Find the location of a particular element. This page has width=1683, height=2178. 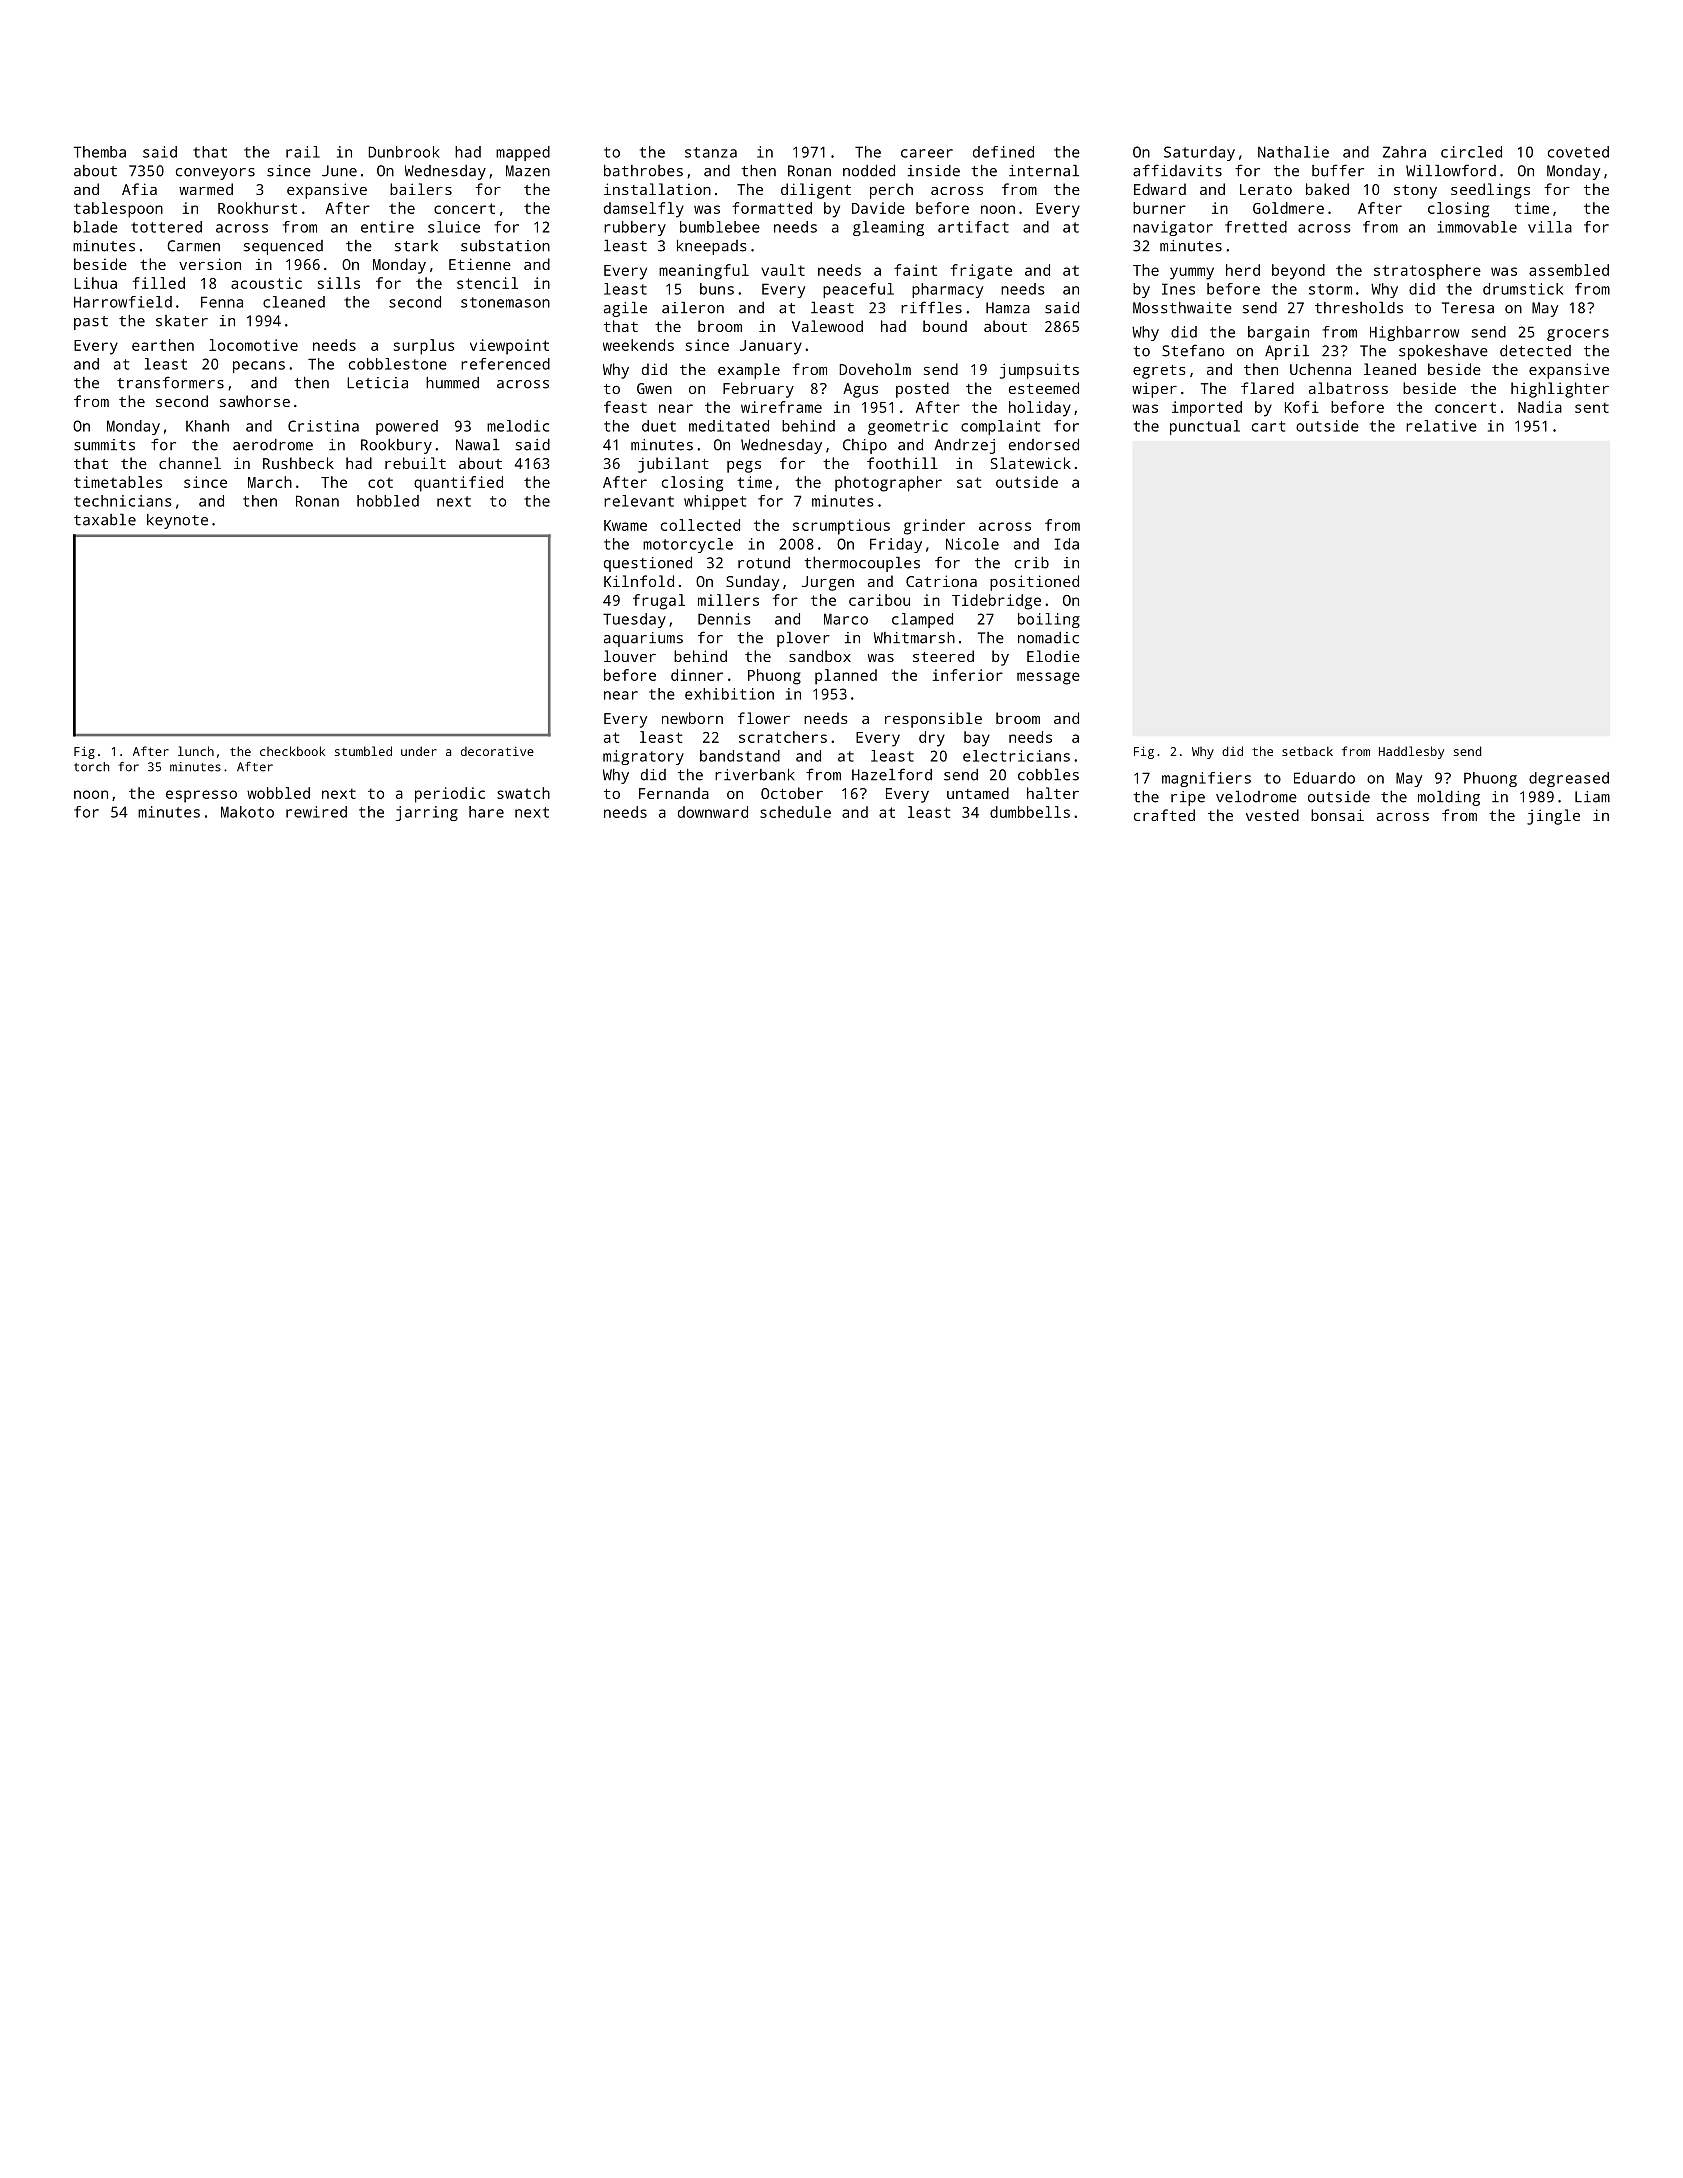

coveted is located at coordinates (1578, 152).
